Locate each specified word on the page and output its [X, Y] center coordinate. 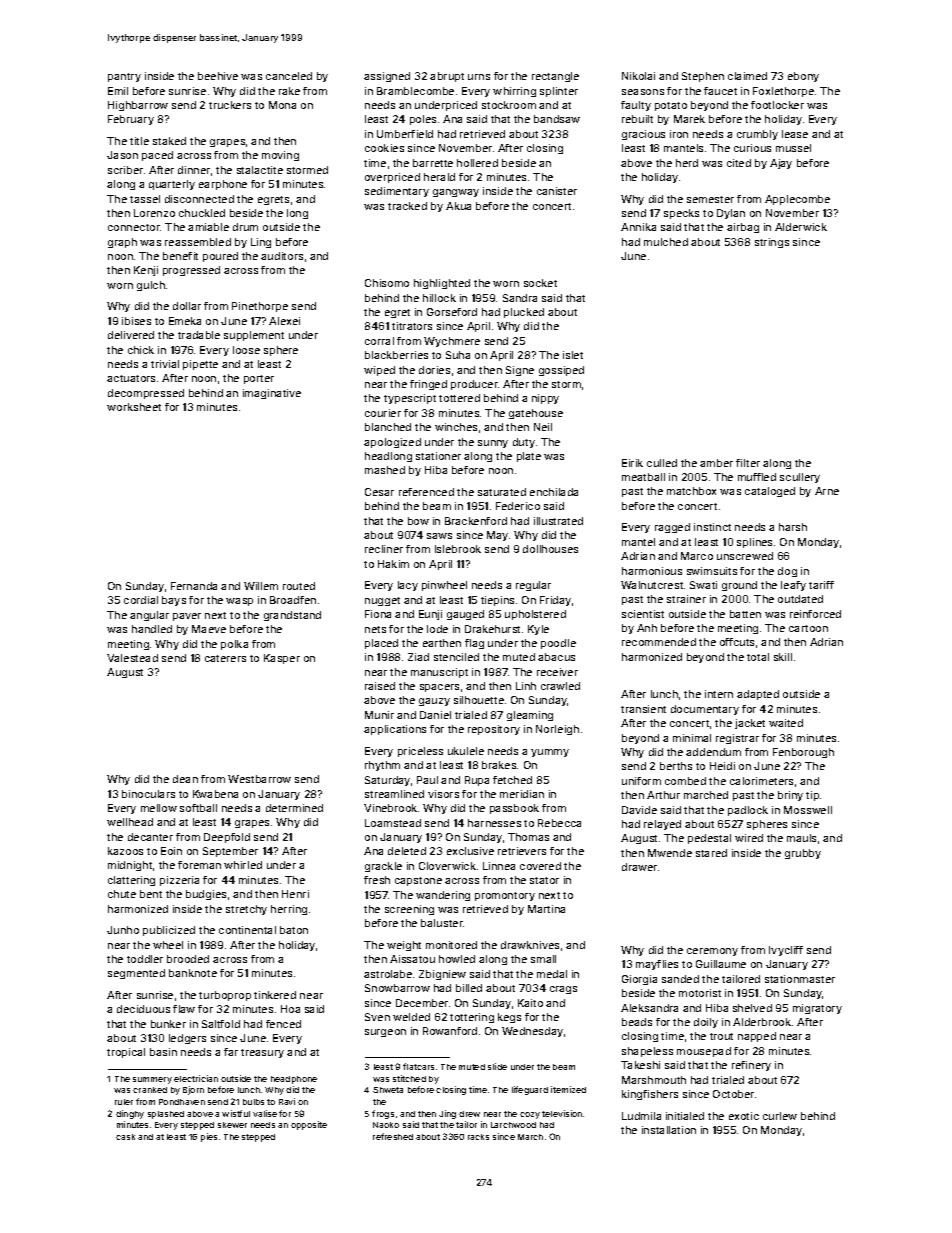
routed [299, 586]
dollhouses [550, 549]
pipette [200, 365]
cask [125, 1137]
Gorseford [452, 312]
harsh [793, 527]
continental [247, 930]
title [139, 141]
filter [748, 463]
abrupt [447, 77]
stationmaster [800, 979]
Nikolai [638, 76]
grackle [383, 867]
